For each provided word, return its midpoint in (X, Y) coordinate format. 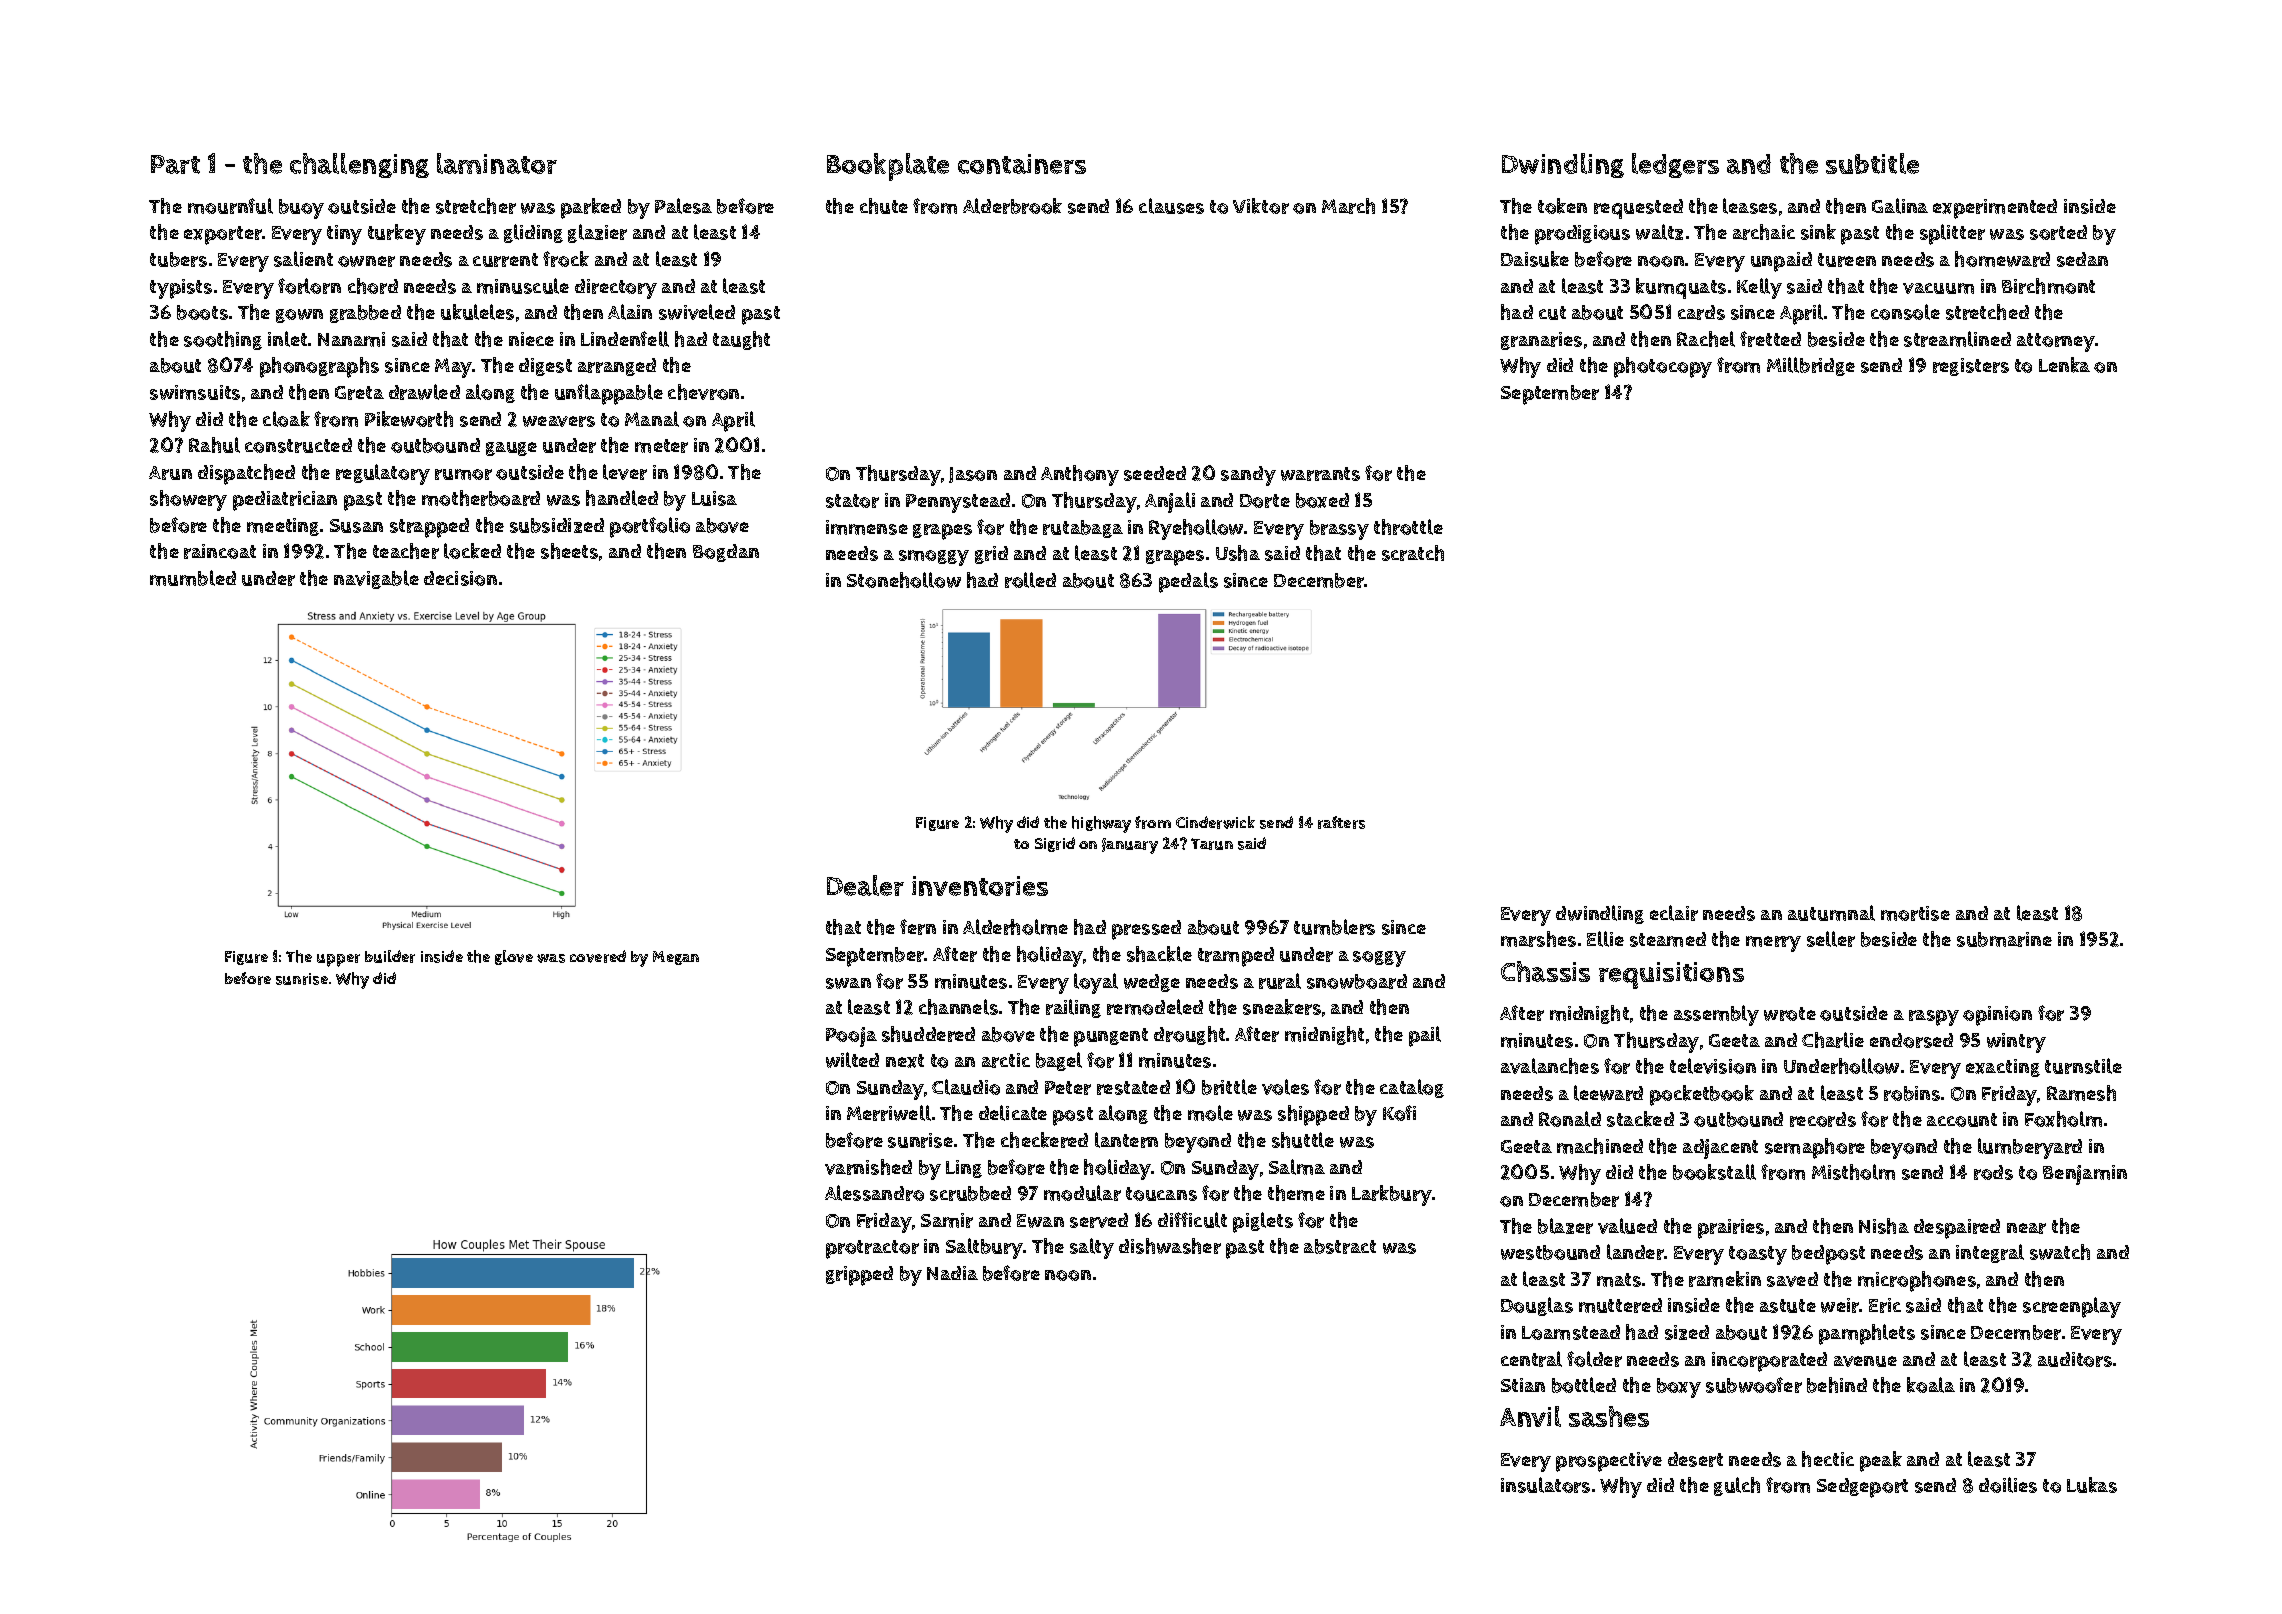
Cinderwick (1215, 822)
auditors (2075, 1359)
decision (460, 578)
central (1531, 1359)
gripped (859, 1276)
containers (1022, 164)
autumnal (1831, 913)
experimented (1995, 209)
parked (591, 208)
